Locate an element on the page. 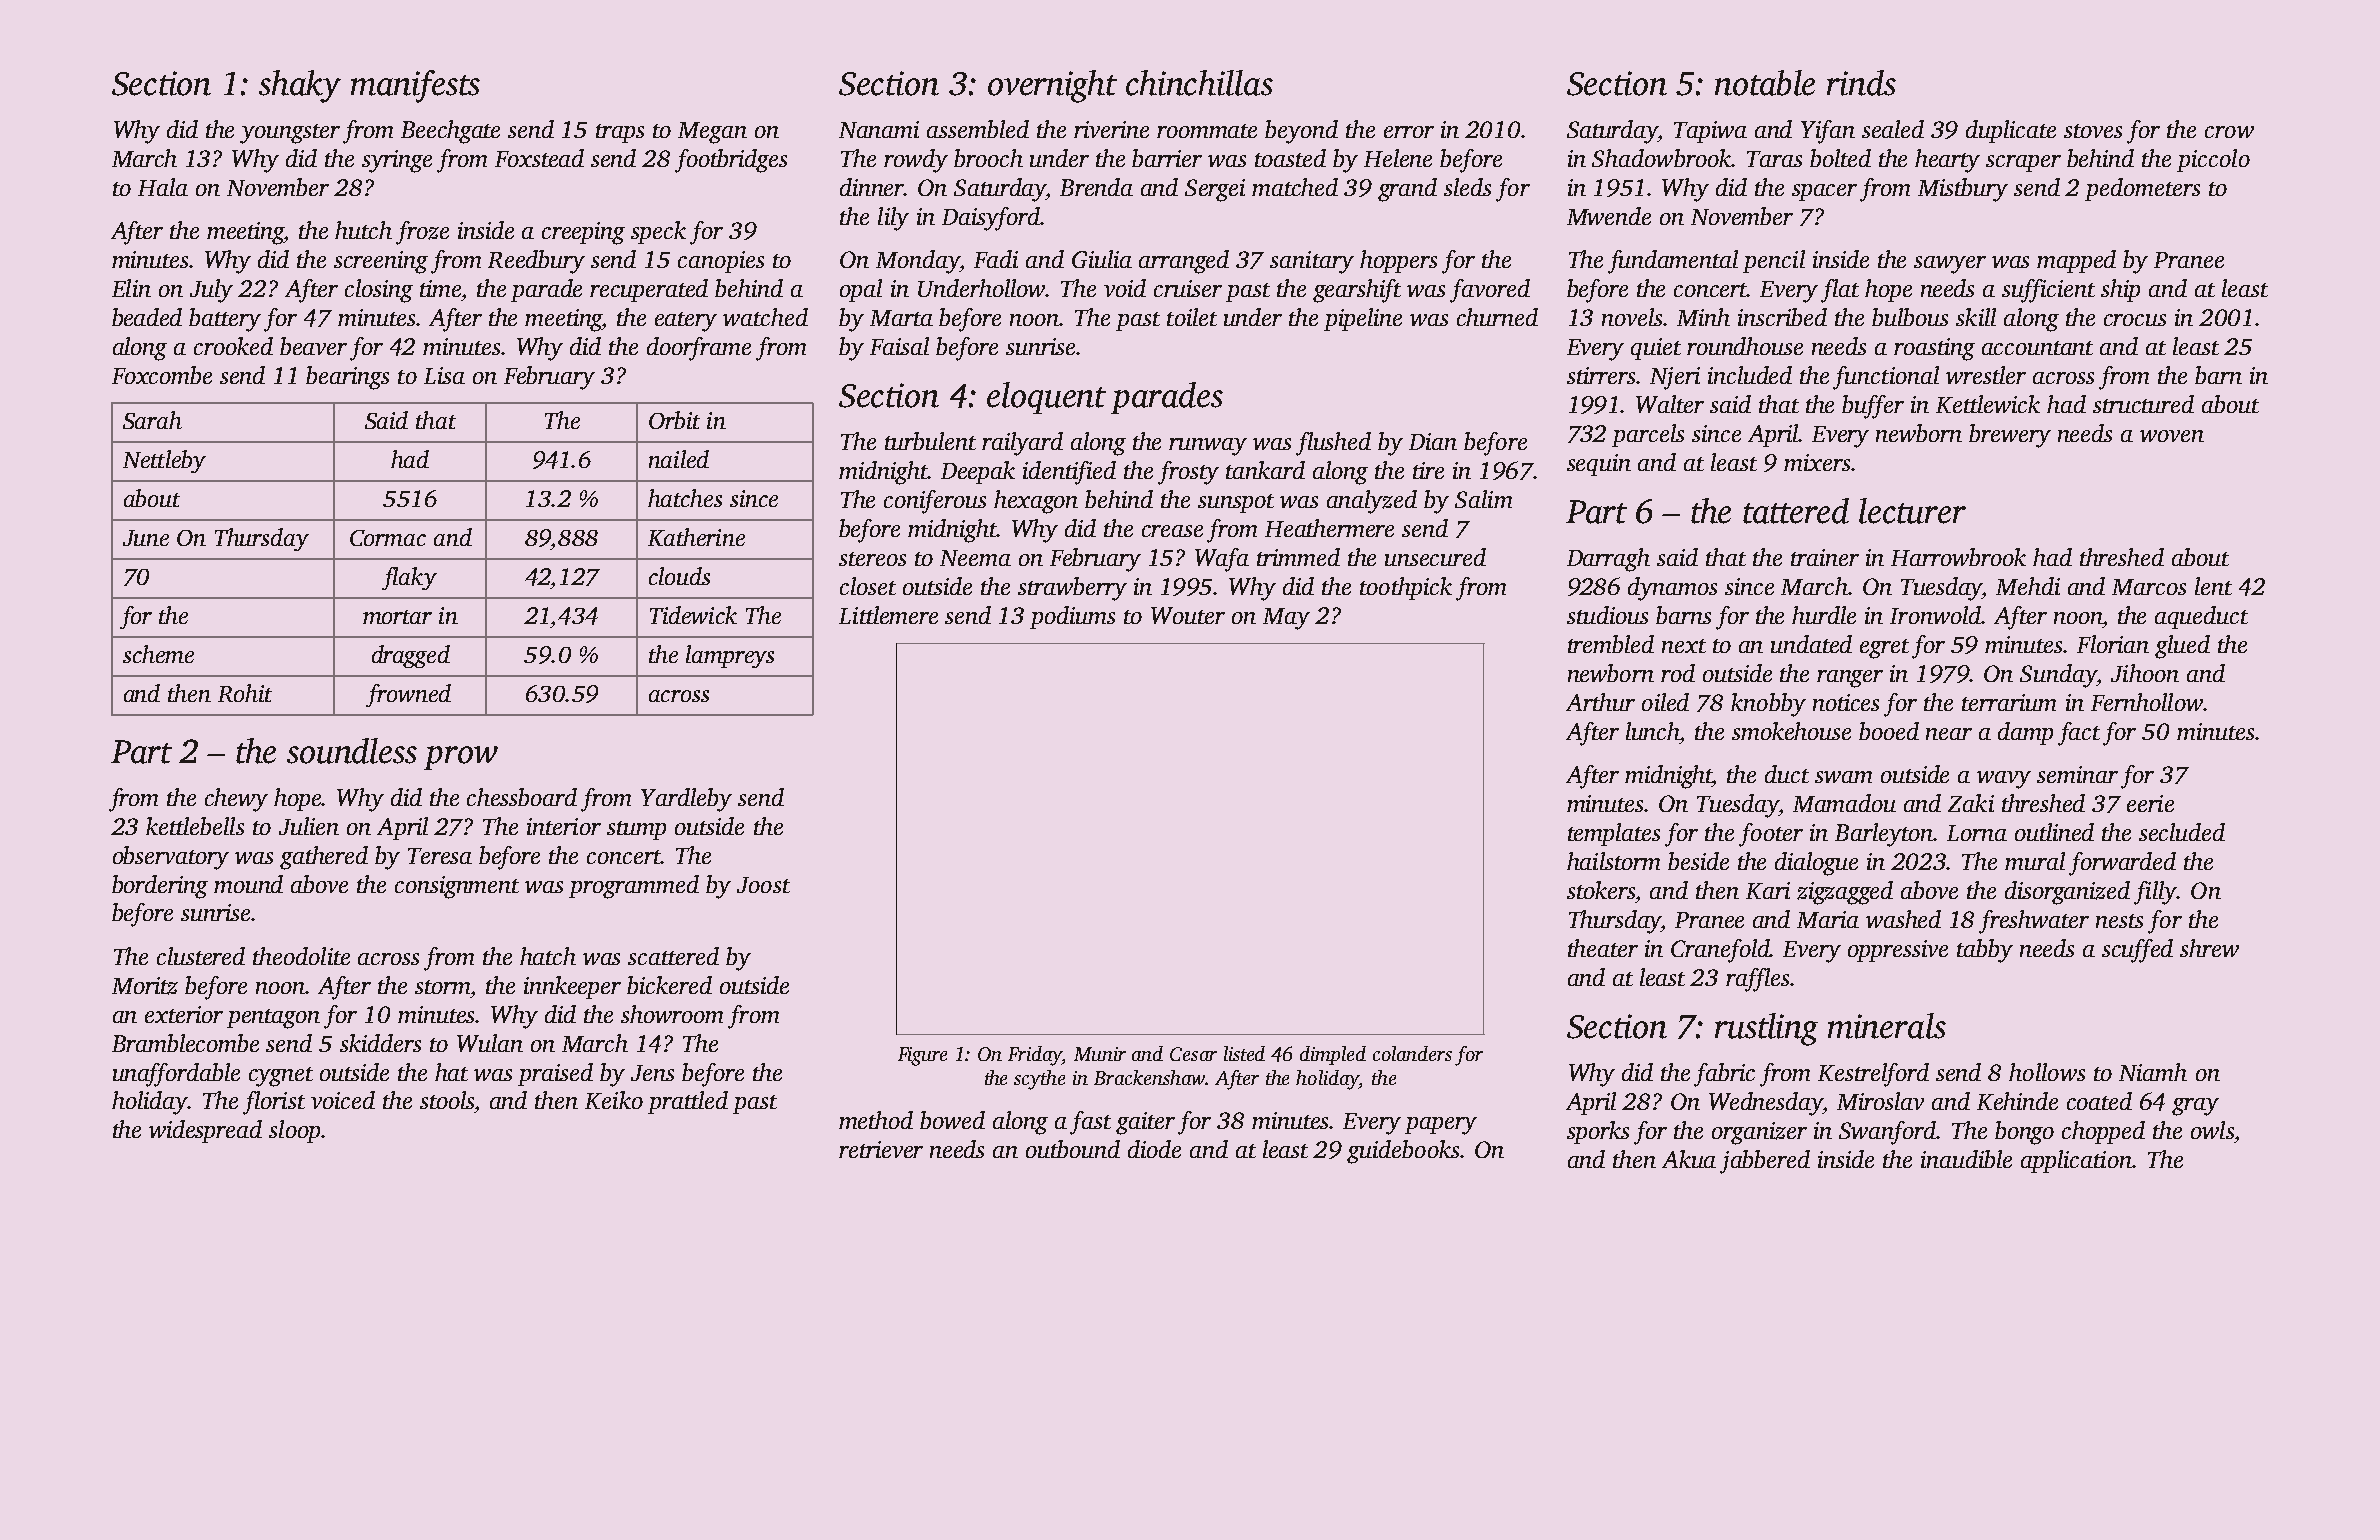 The width and height of the image is (2380, 1540). Joost is located at coordinates (763, 885).
